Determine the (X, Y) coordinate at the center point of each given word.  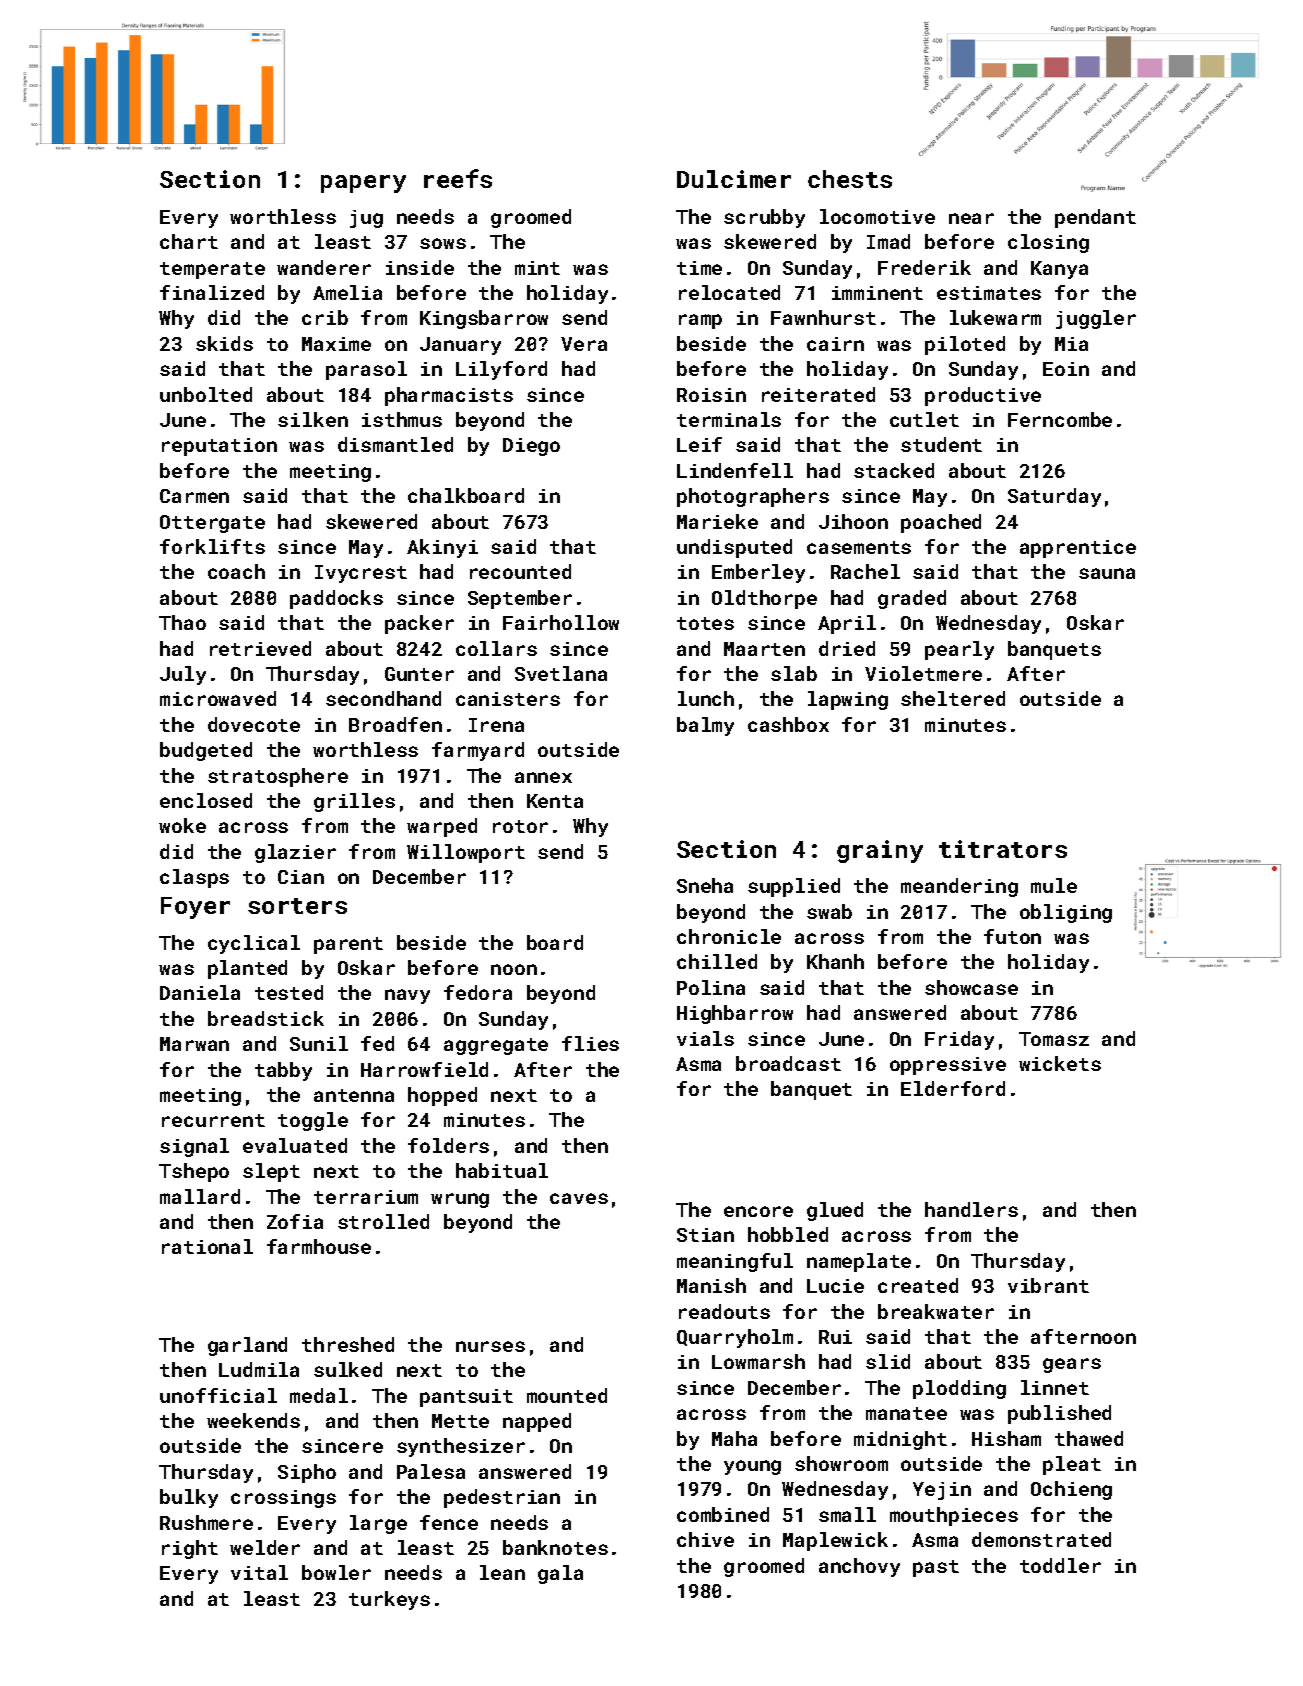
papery (363, 184)
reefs (458, 178)
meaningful (735, 1262)
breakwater (936, 1311)
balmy (705, 726)
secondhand (383, 698)
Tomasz (1054, 1039)
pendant (1095, 218)
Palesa (431, 1471)
